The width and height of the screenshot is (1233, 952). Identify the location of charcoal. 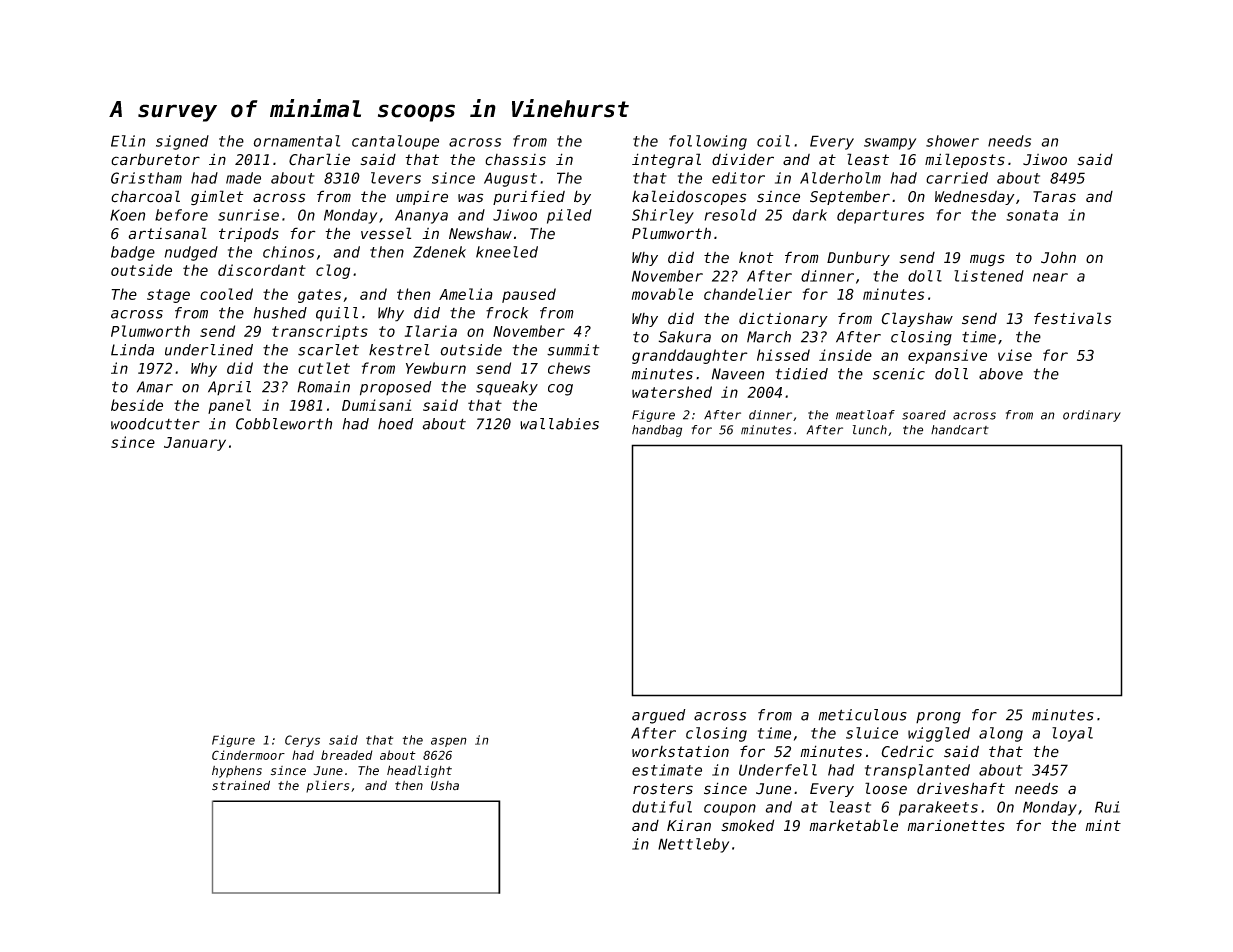
(145, 196).
